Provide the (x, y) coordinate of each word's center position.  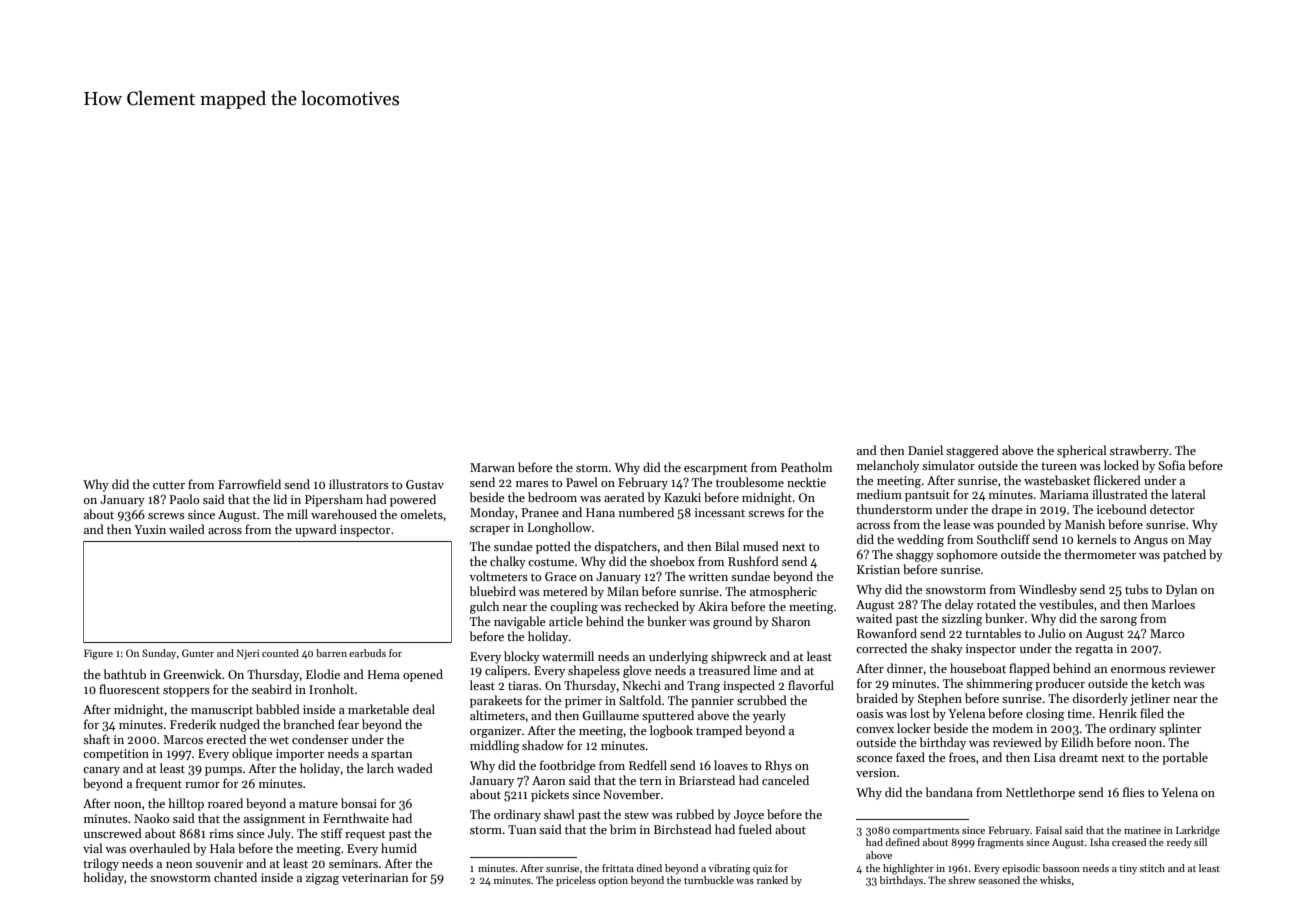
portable (1185, 758)
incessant (720, 512)
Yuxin (150, 529)
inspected (749, 686)
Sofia (1171, 465)
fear (348, 724)
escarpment (716, 469)
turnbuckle (709, 880)
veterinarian (375, 877)
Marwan (492, 467)
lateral (1188, 494)
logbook (671, 731)
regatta (1094, 650)
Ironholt (331, 689)
